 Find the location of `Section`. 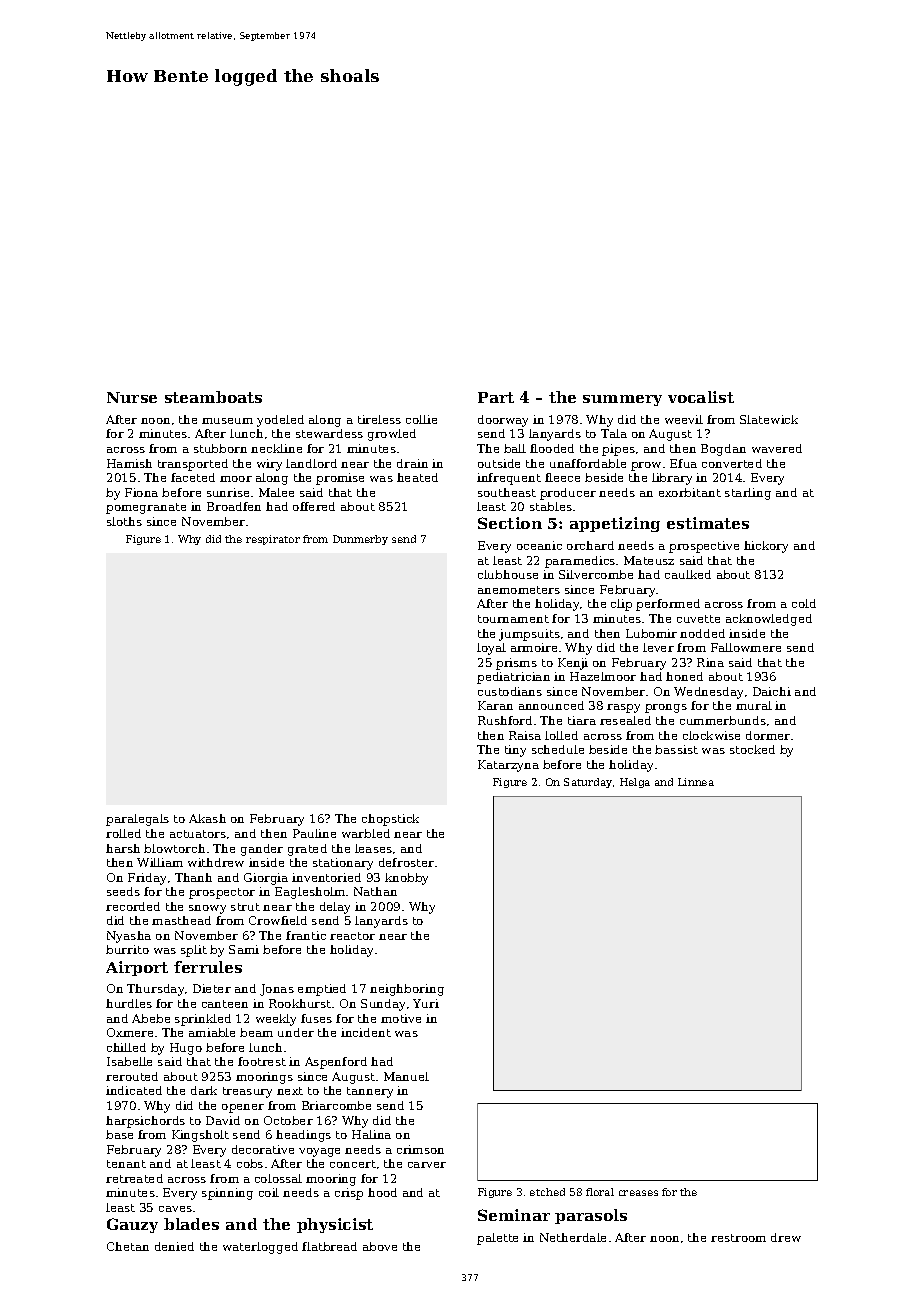

Section is located at coordinates (510, 523).
